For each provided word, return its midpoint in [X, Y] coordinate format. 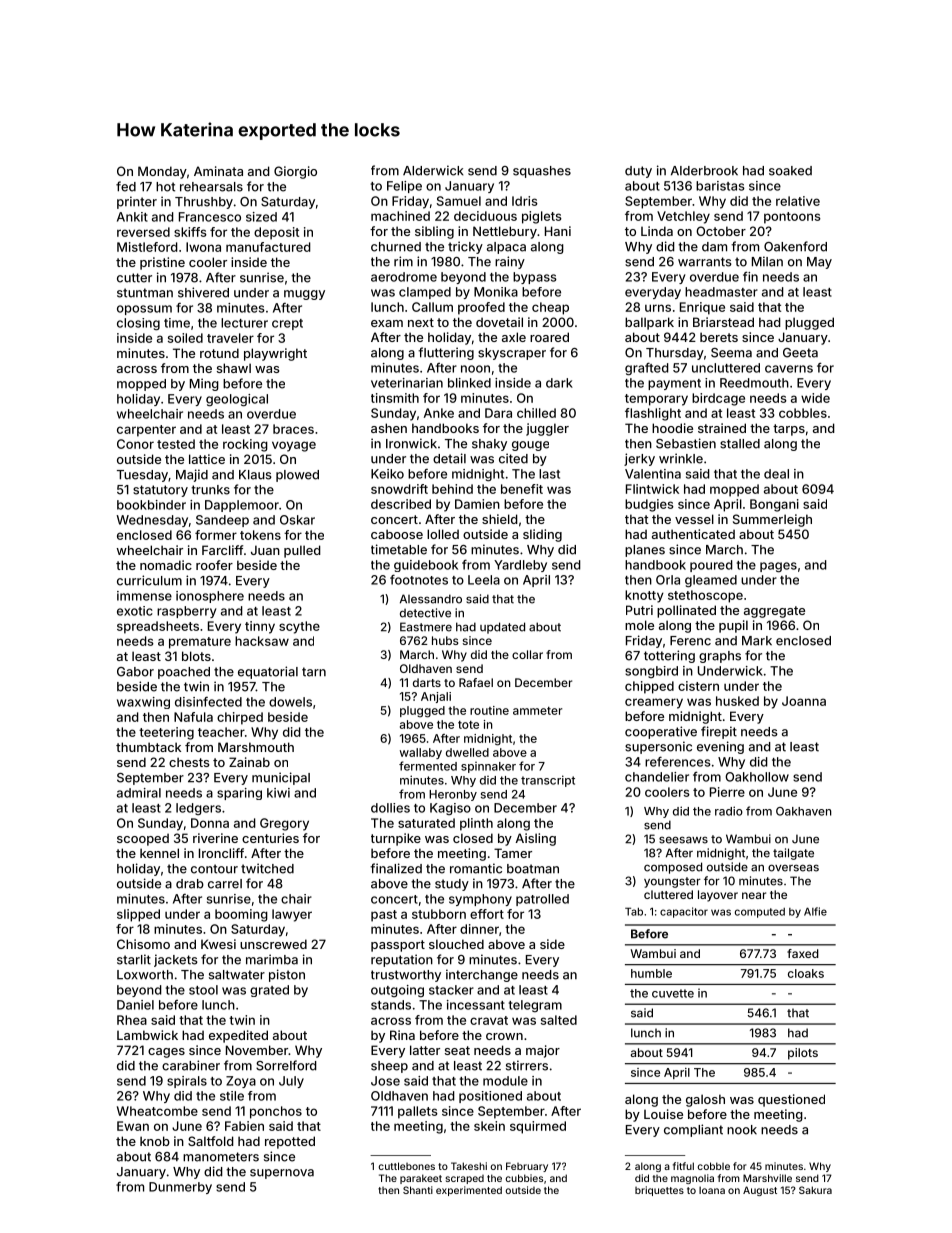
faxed [803, 953]
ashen [389, 428]
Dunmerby [180, 1188]
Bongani [774, 505]
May [819, 263]
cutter [134, 278]
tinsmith [395, 398]
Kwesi [218, 944]
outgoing [397, 991]
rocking [245, 445]
